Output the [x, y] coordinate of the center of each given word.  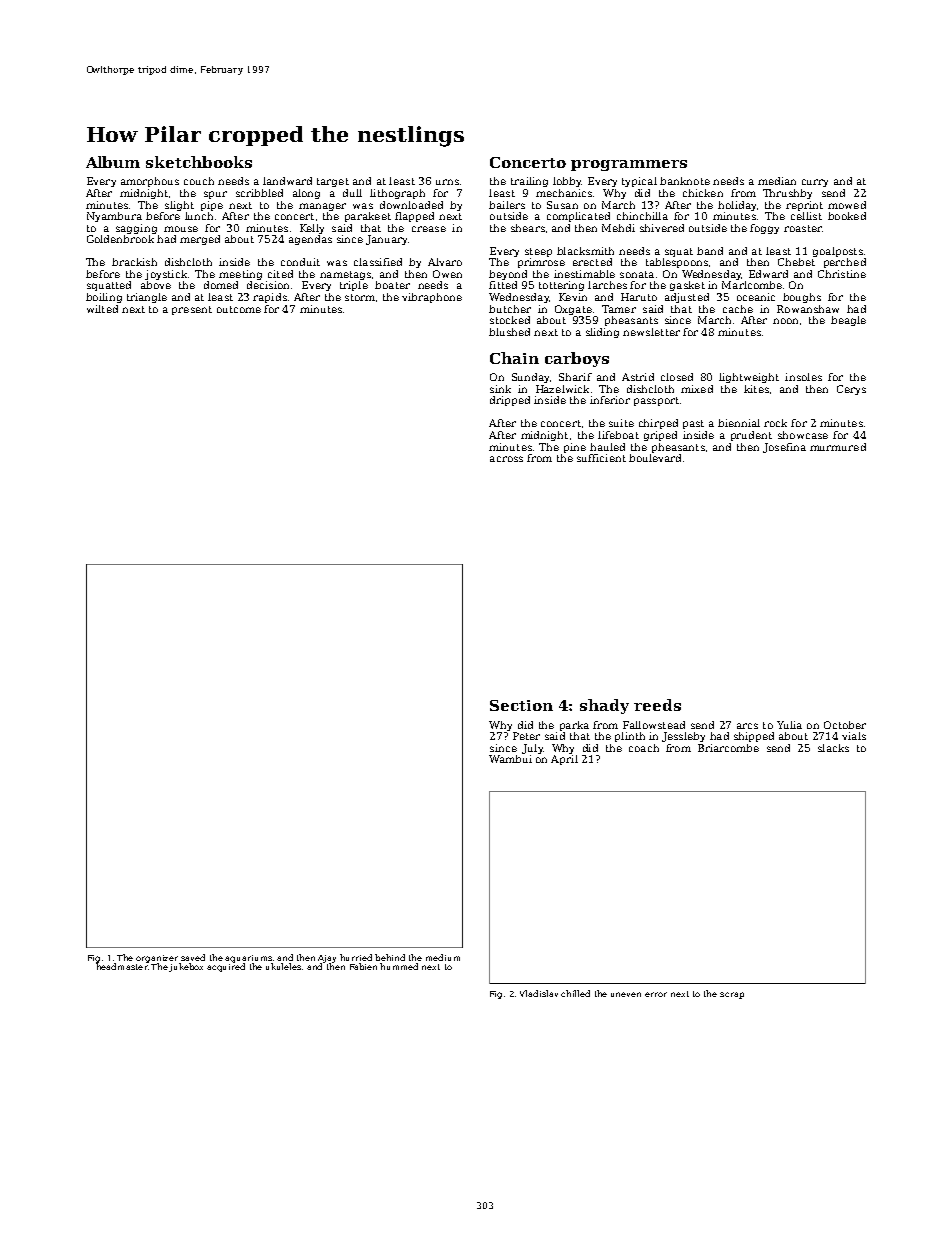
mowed [847, 205]
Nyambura [114, 217]
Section [521, 705]
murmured [838, 447]
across [506, 459]
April [564, 760]
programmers [629, 165]
